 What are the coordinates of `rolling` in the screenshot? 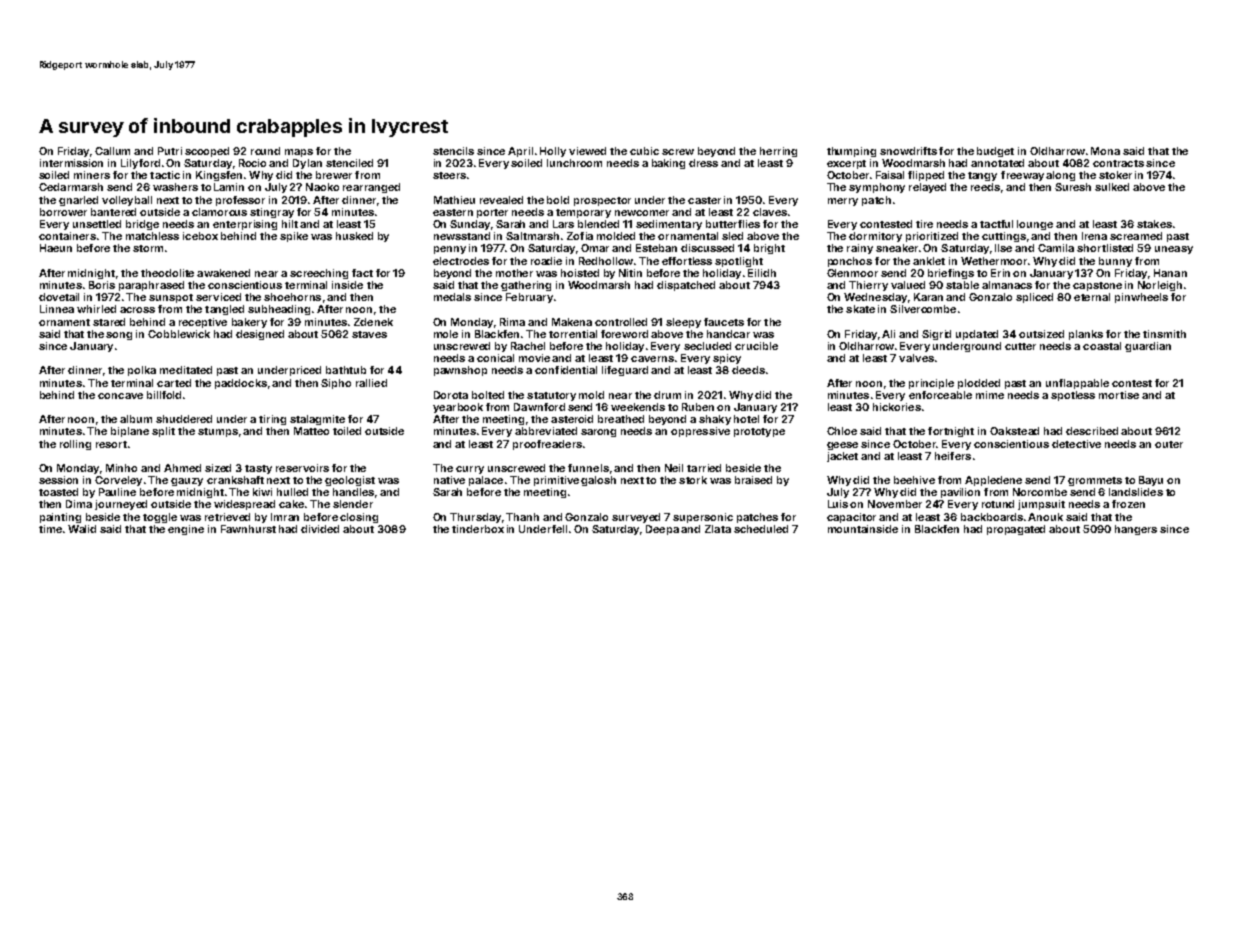 It's located at (75, 445).
